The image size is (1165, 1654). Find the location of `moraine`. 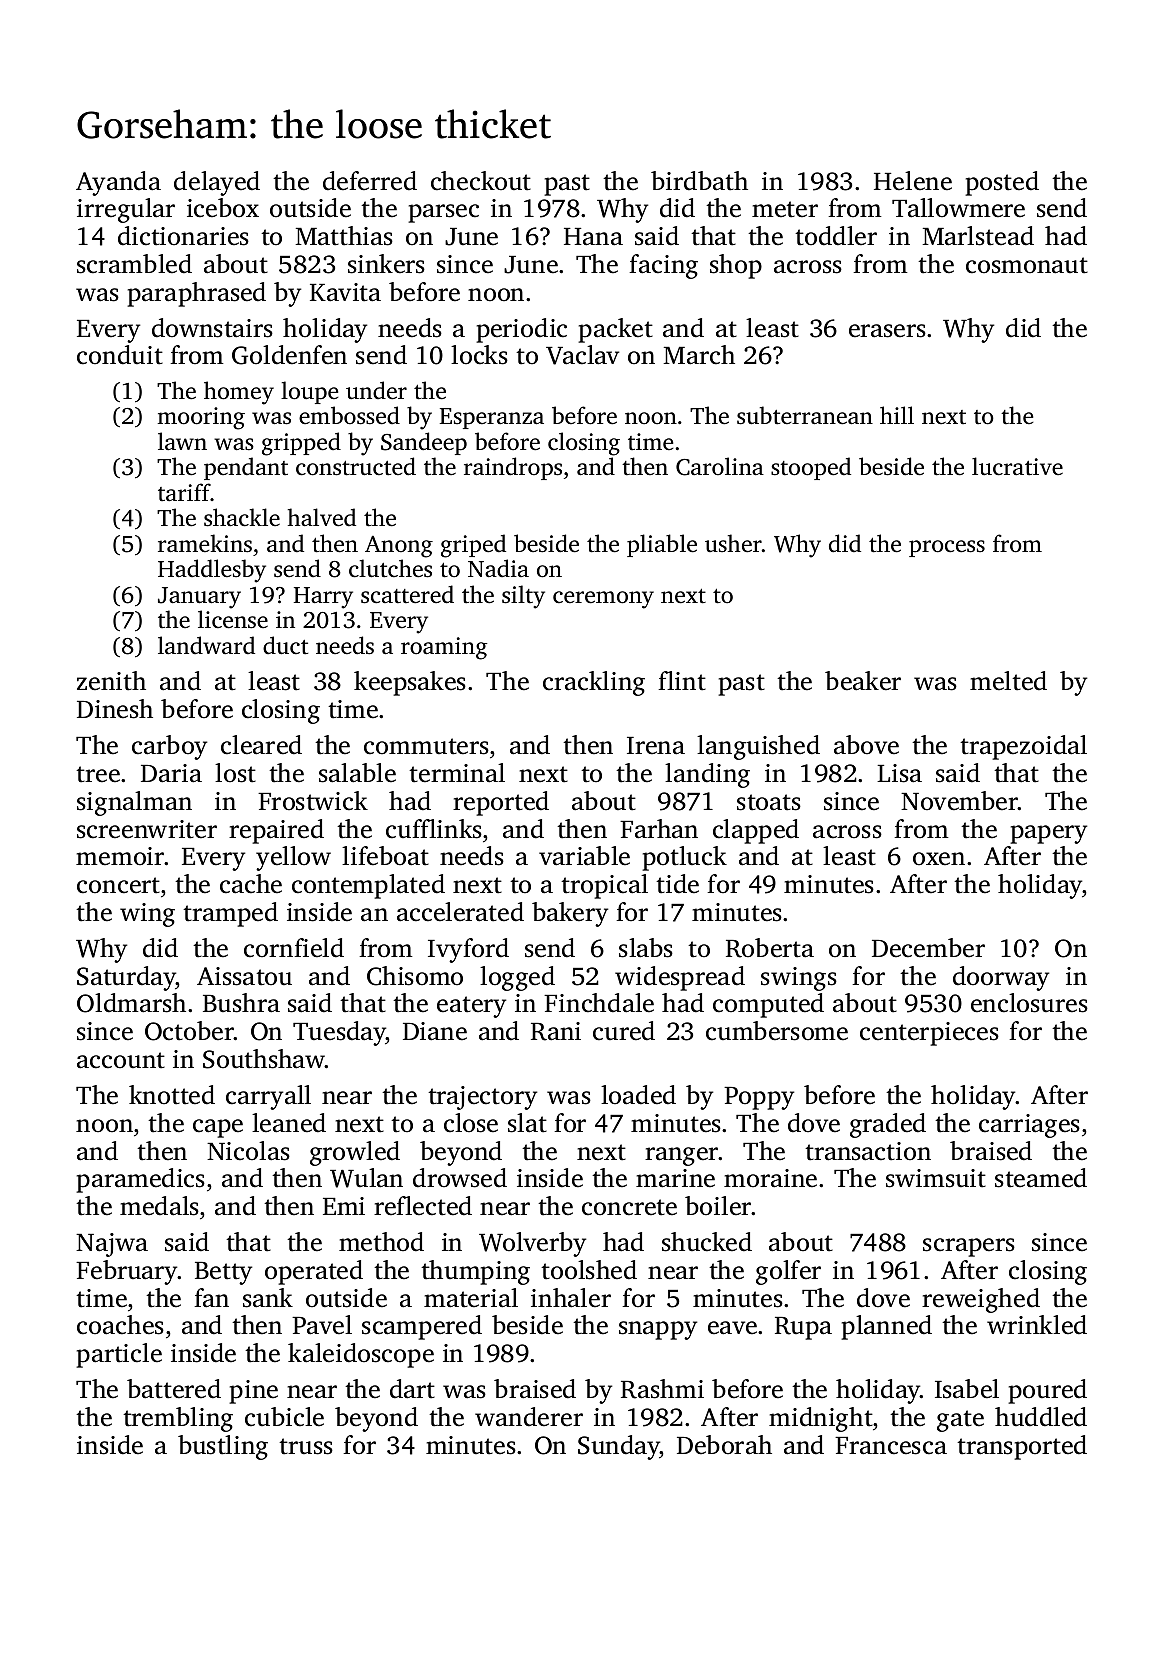

moraine is located at coordinates (770, 1178).
